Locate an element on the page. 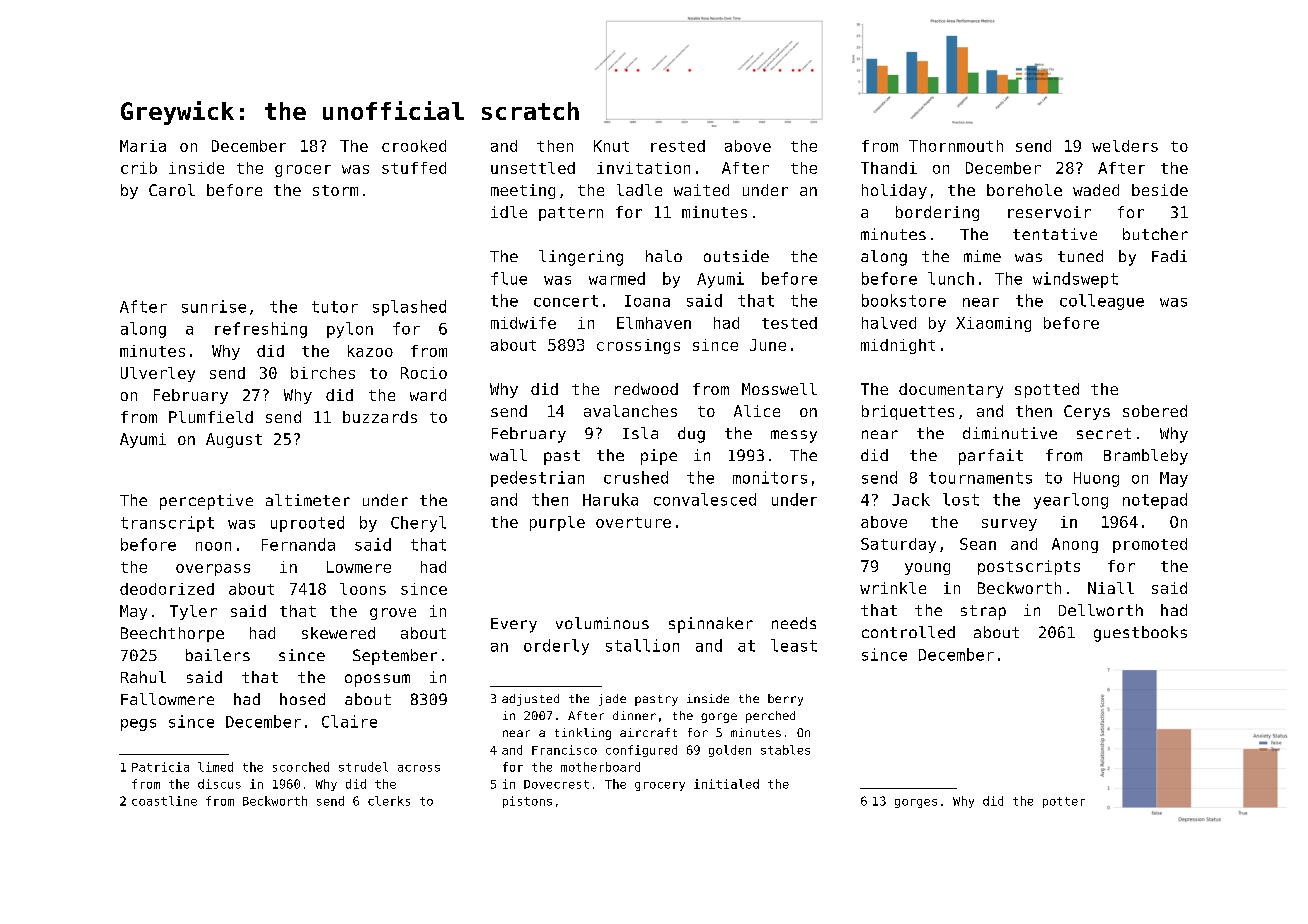 The image size is (1308, 924). waited is located at coordinates (701, 190).
